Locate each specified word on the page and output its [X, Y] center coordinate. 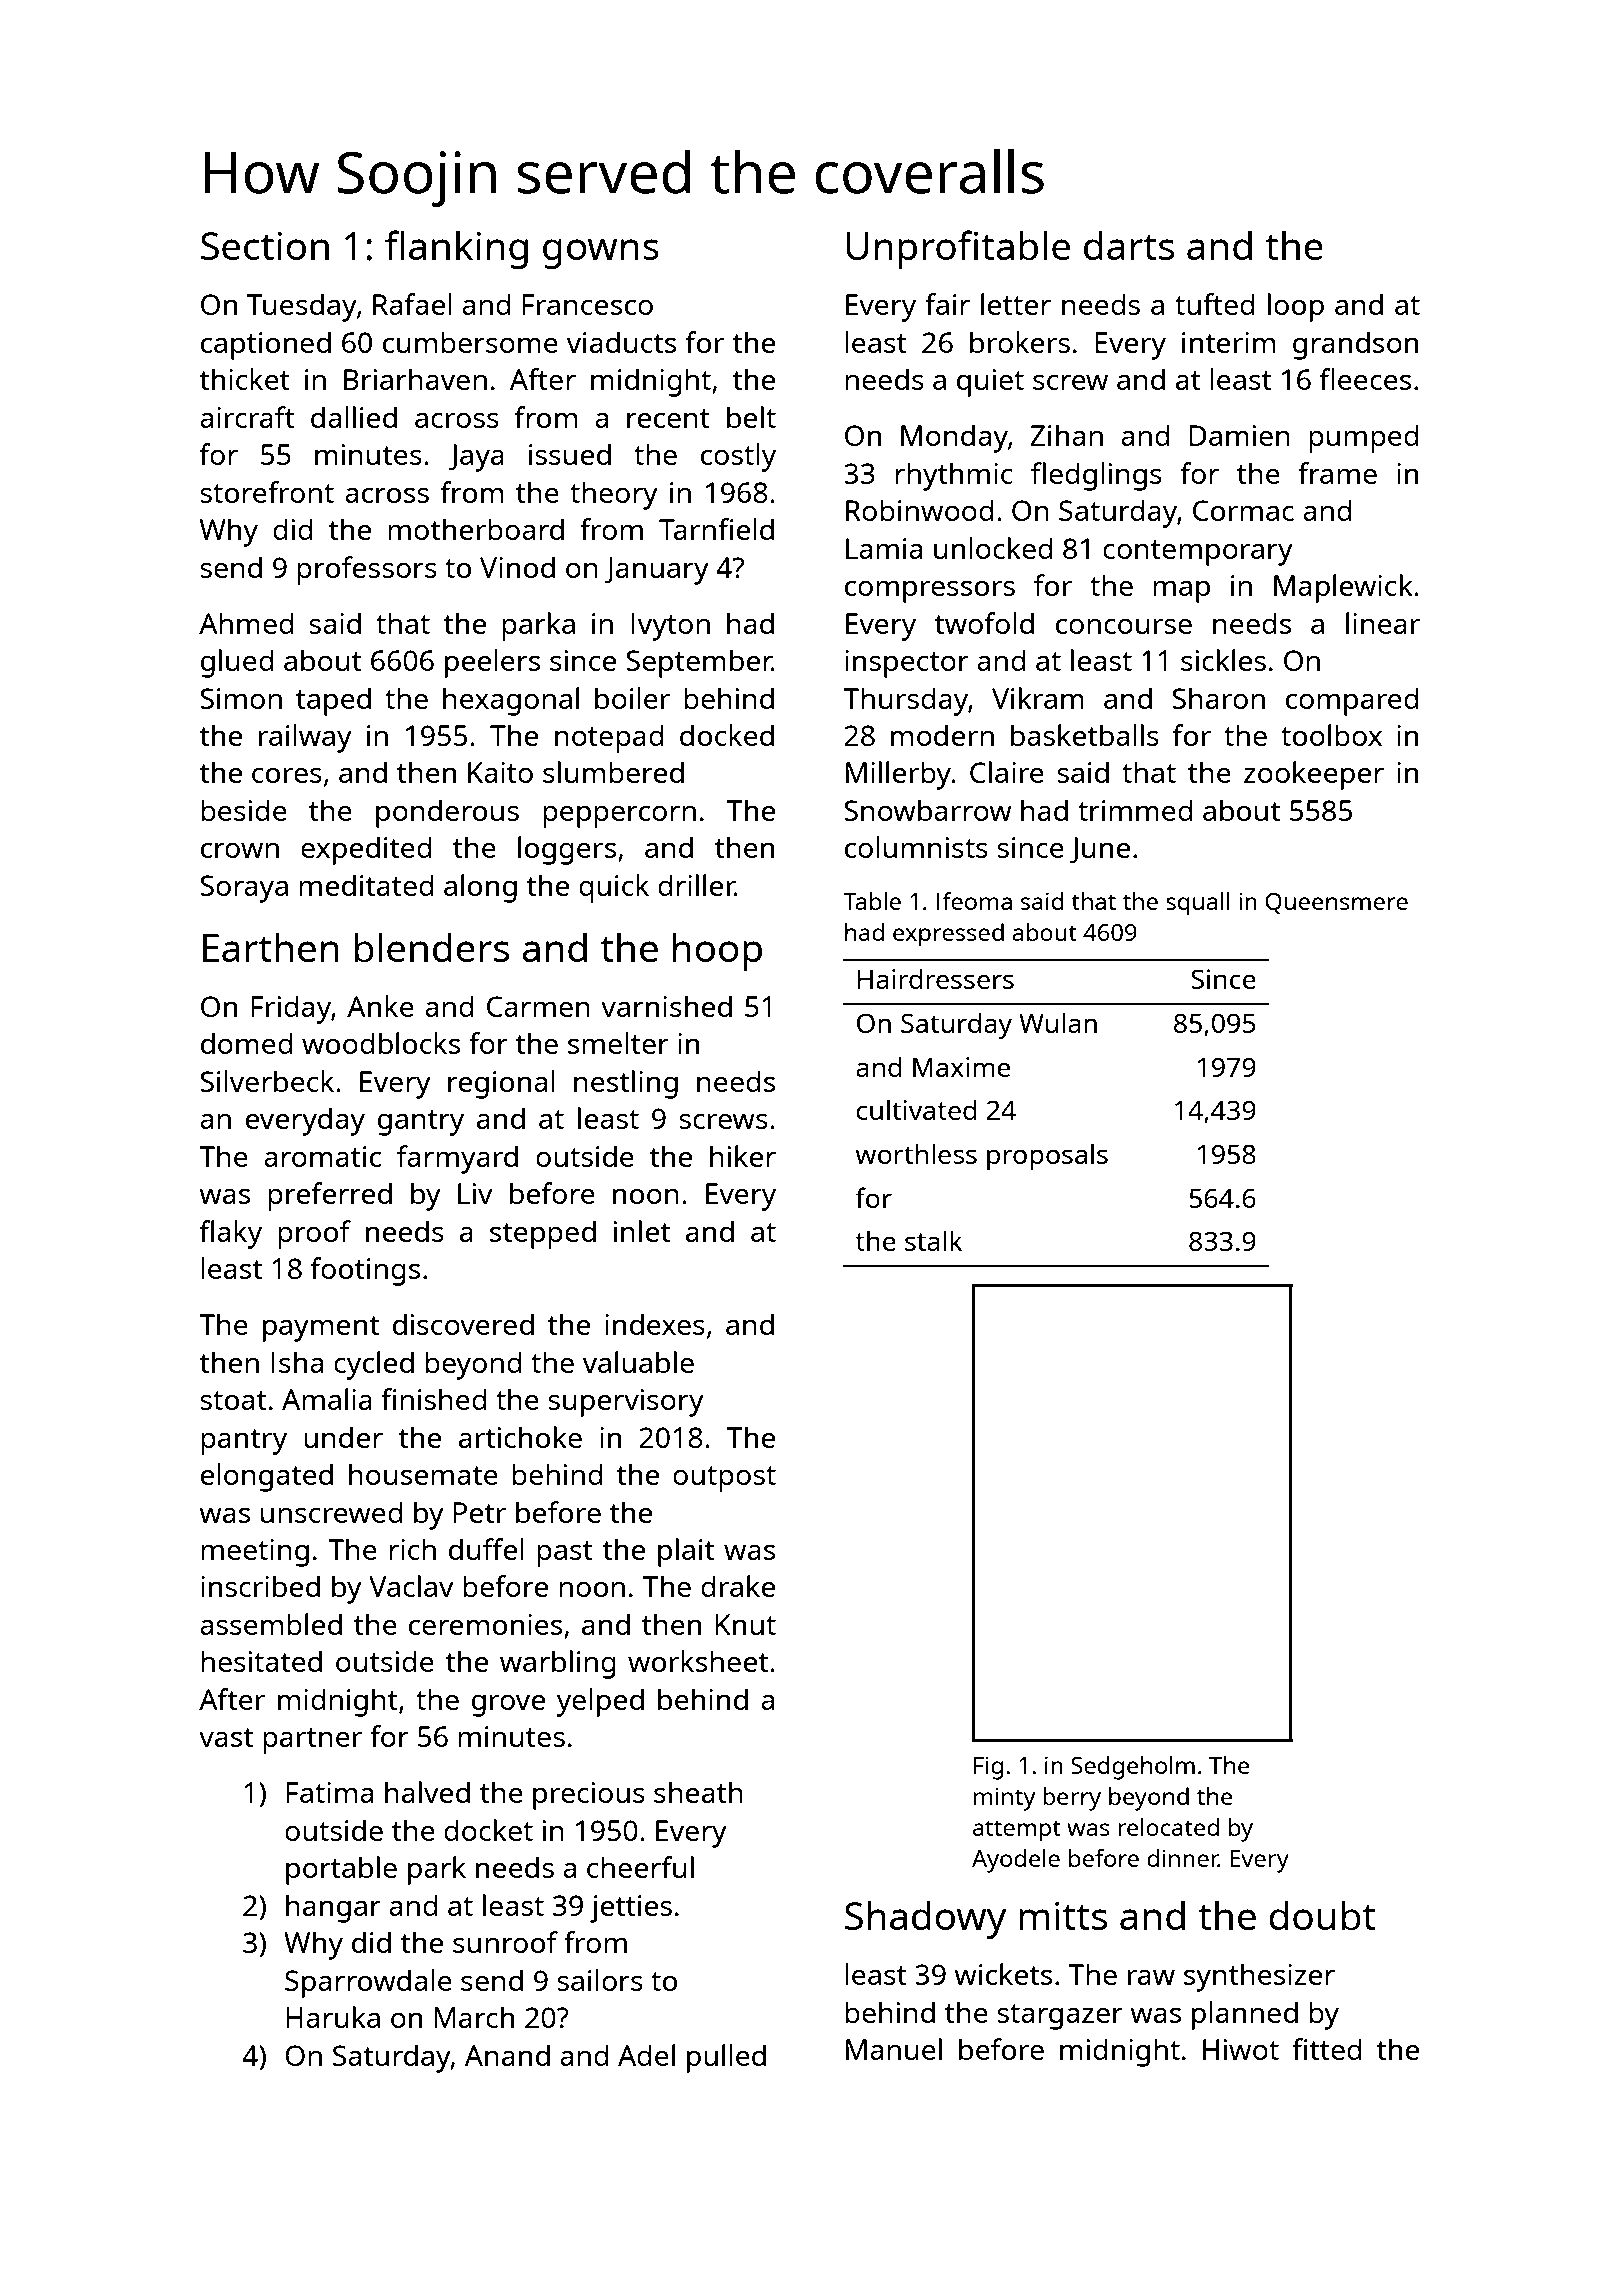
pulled [726, 2058]
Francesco [587, 304]
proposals [1047, 1156]
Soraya [244, 889]
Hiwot [1241, 2049]
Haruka [333, 2017]
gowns [601, 254]
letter [1016, 304]
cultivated [916, 1109]
